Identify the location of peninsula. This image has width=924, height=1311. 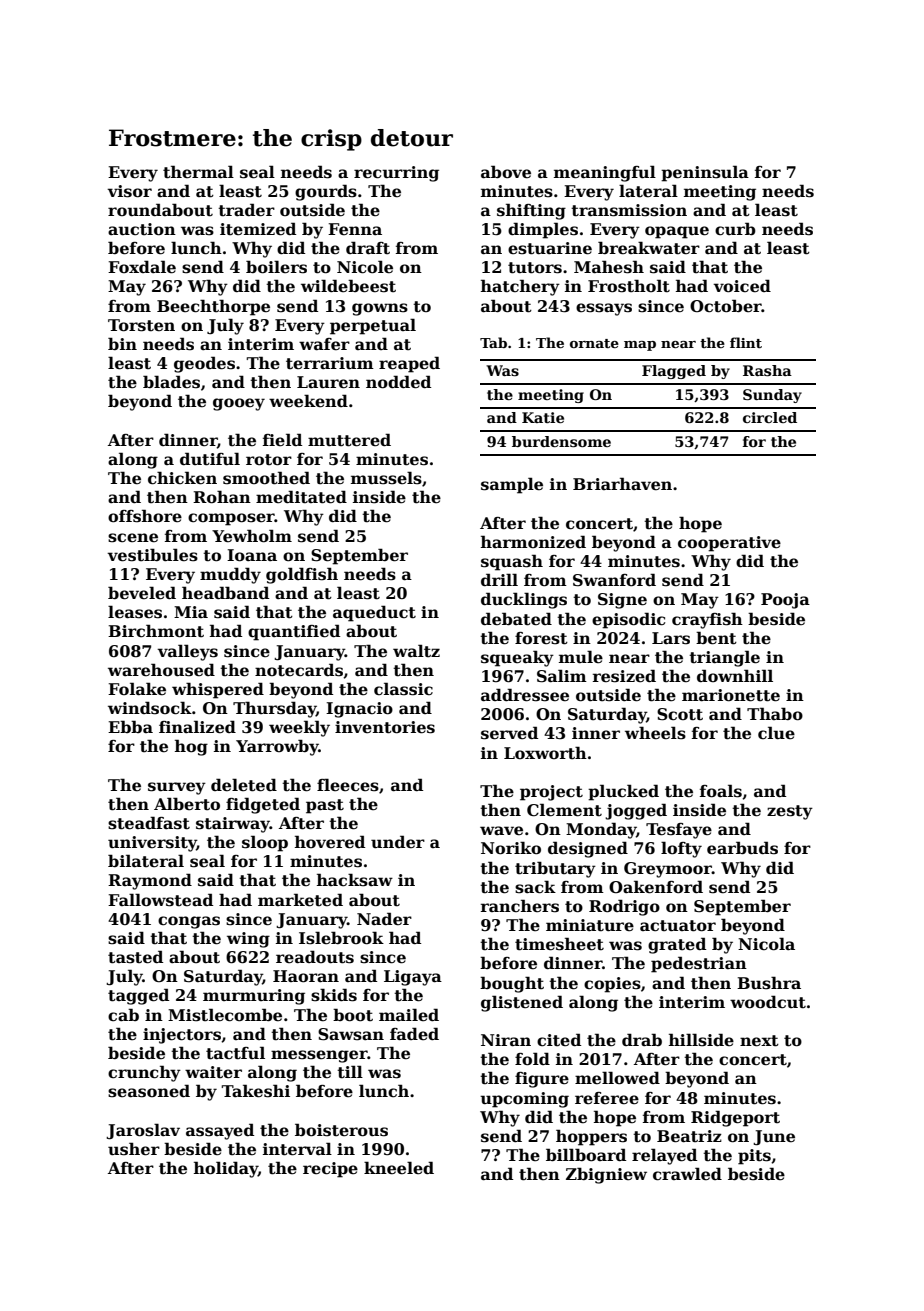
(705, 173).
